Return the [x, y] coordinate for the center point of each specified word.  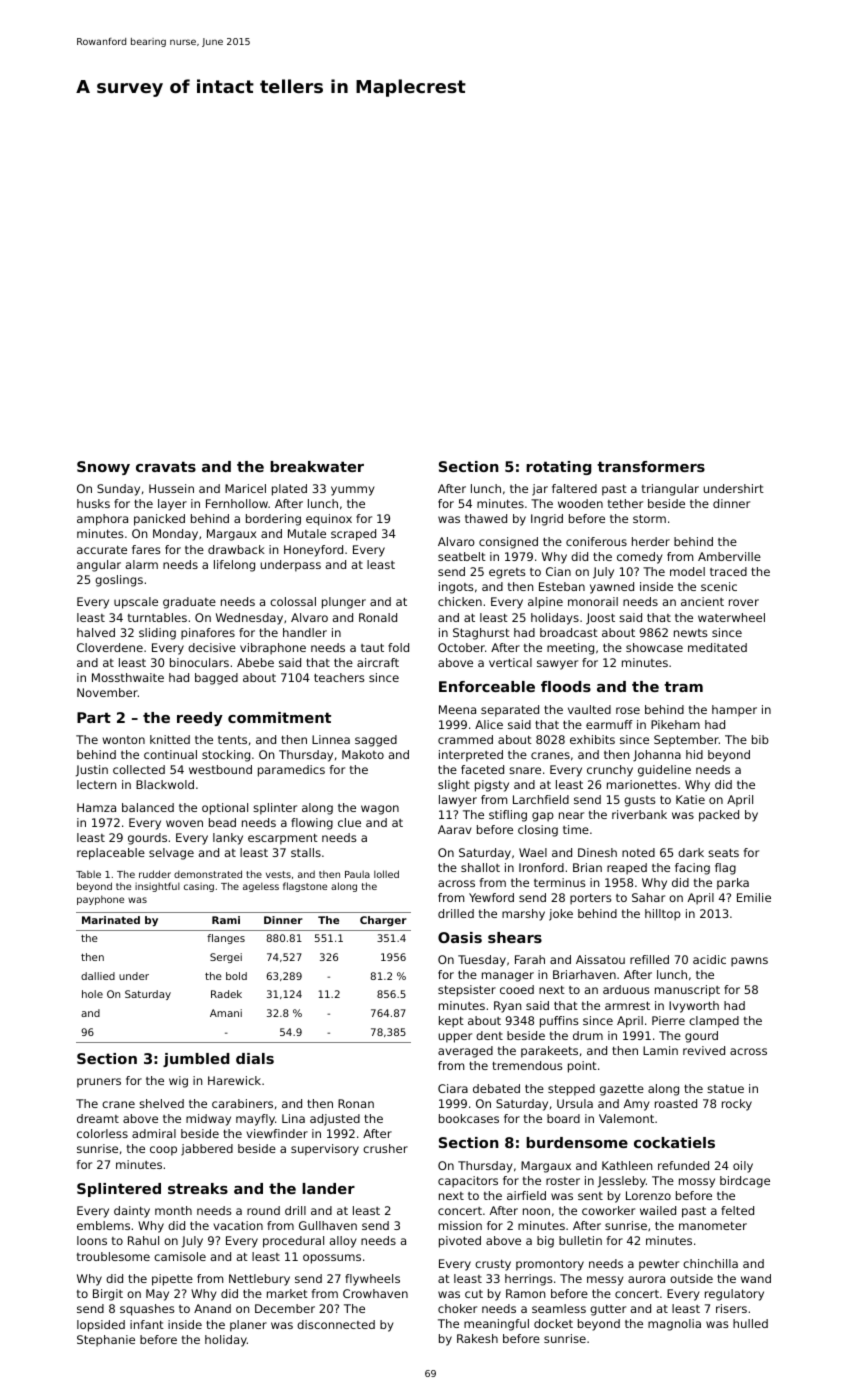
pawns [749, 962]
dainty [132, 1212]
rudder [155, 874]
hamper [734, 711]
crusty [493, 1265]
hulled [750, 1323]
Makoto [363, 754]
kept [451, 1022]
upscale [136, 603]
